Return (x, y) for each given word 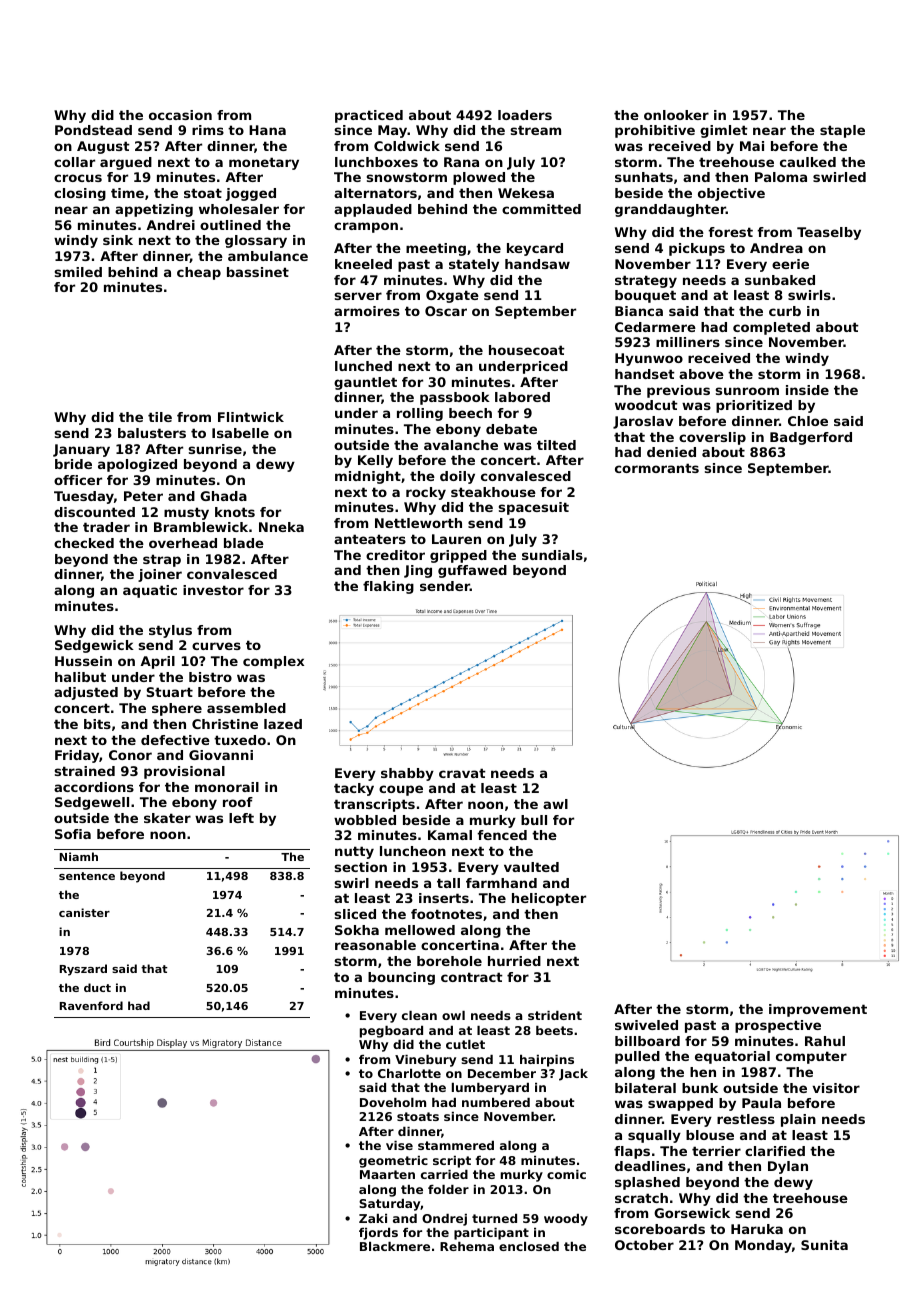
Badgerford (811, 438)
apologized (137, 465)
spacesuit (534, 508)
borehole (449, 961)
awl (555, 804)
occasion (180, 115)
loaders (525, 115)
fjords (378, 1234)
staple (842, 131)
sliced (355, 914)
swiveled (646, 1025)
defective (175, 740)
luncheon (413, 851)
